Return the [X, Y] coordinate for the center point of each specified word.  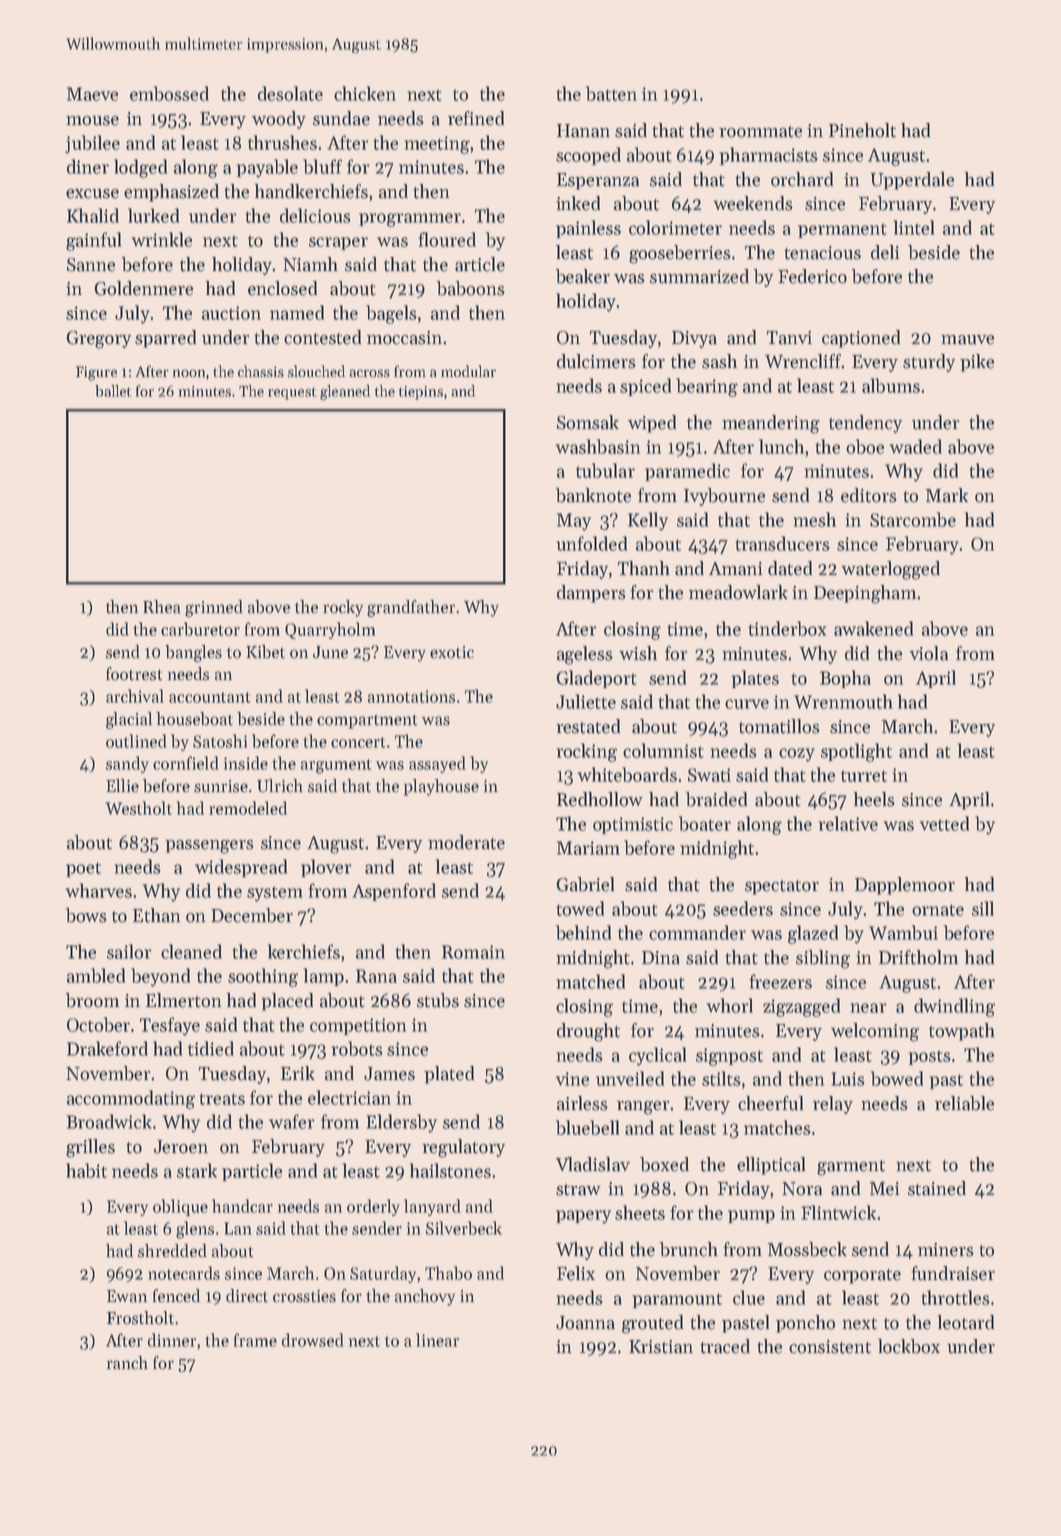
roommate [760, 132]
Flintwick [838, 1212]
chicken [365, 93]
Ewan [127, 1296]
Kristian [661, 1347]
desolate [290, 93]
